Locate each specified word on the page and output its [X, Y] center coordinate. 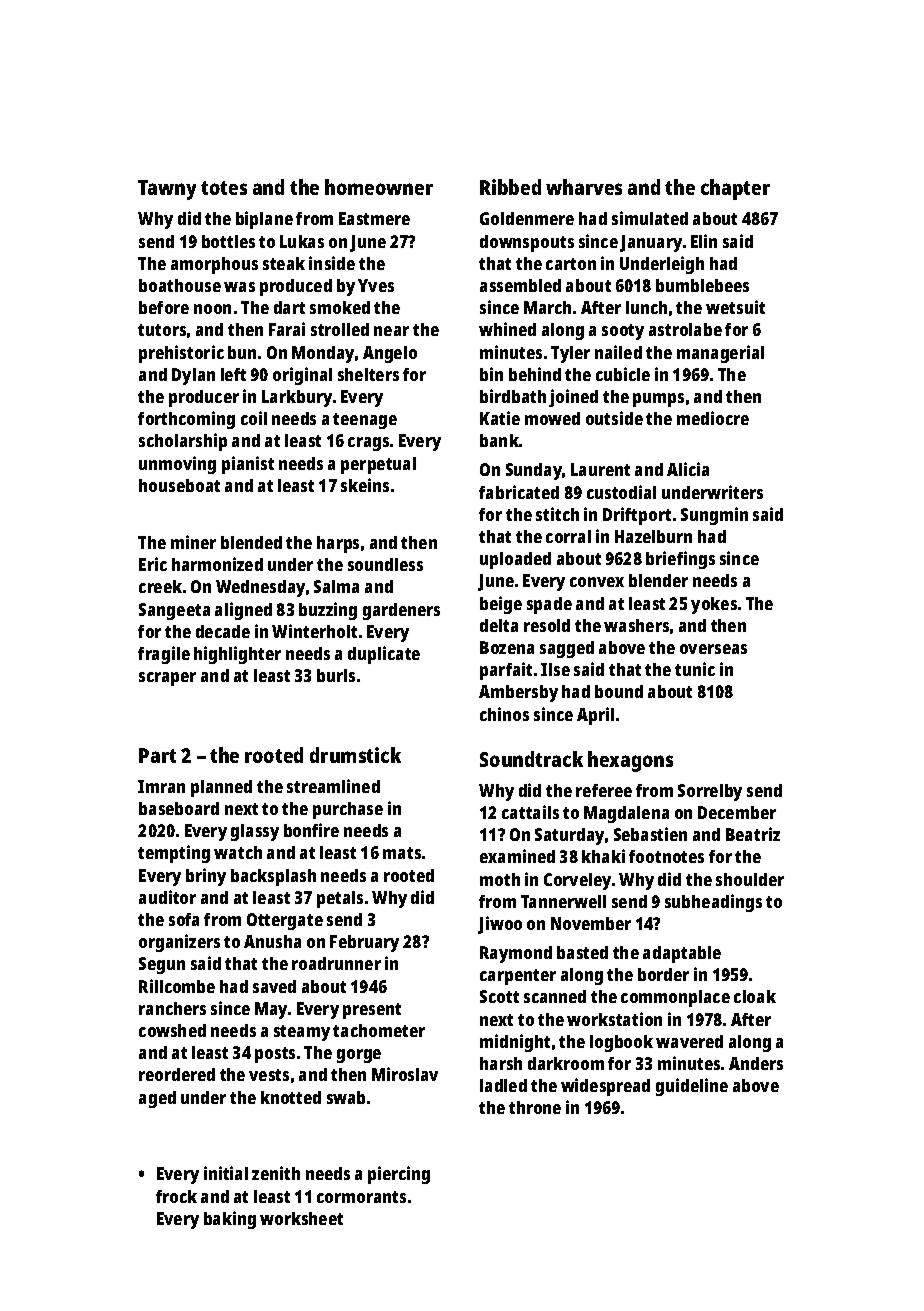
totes [224, 188]
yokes [714, 605]
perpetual [378, 465]
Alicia [688, 469]
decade [223, 631]
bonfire [311, 830]
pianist [248, 465]
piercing [399, 1175]
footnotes [666, 856]
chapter [735, 189]
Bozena [507, 647]
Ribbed [510, 187]
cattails [530, 812]
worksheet [301, 1218]
